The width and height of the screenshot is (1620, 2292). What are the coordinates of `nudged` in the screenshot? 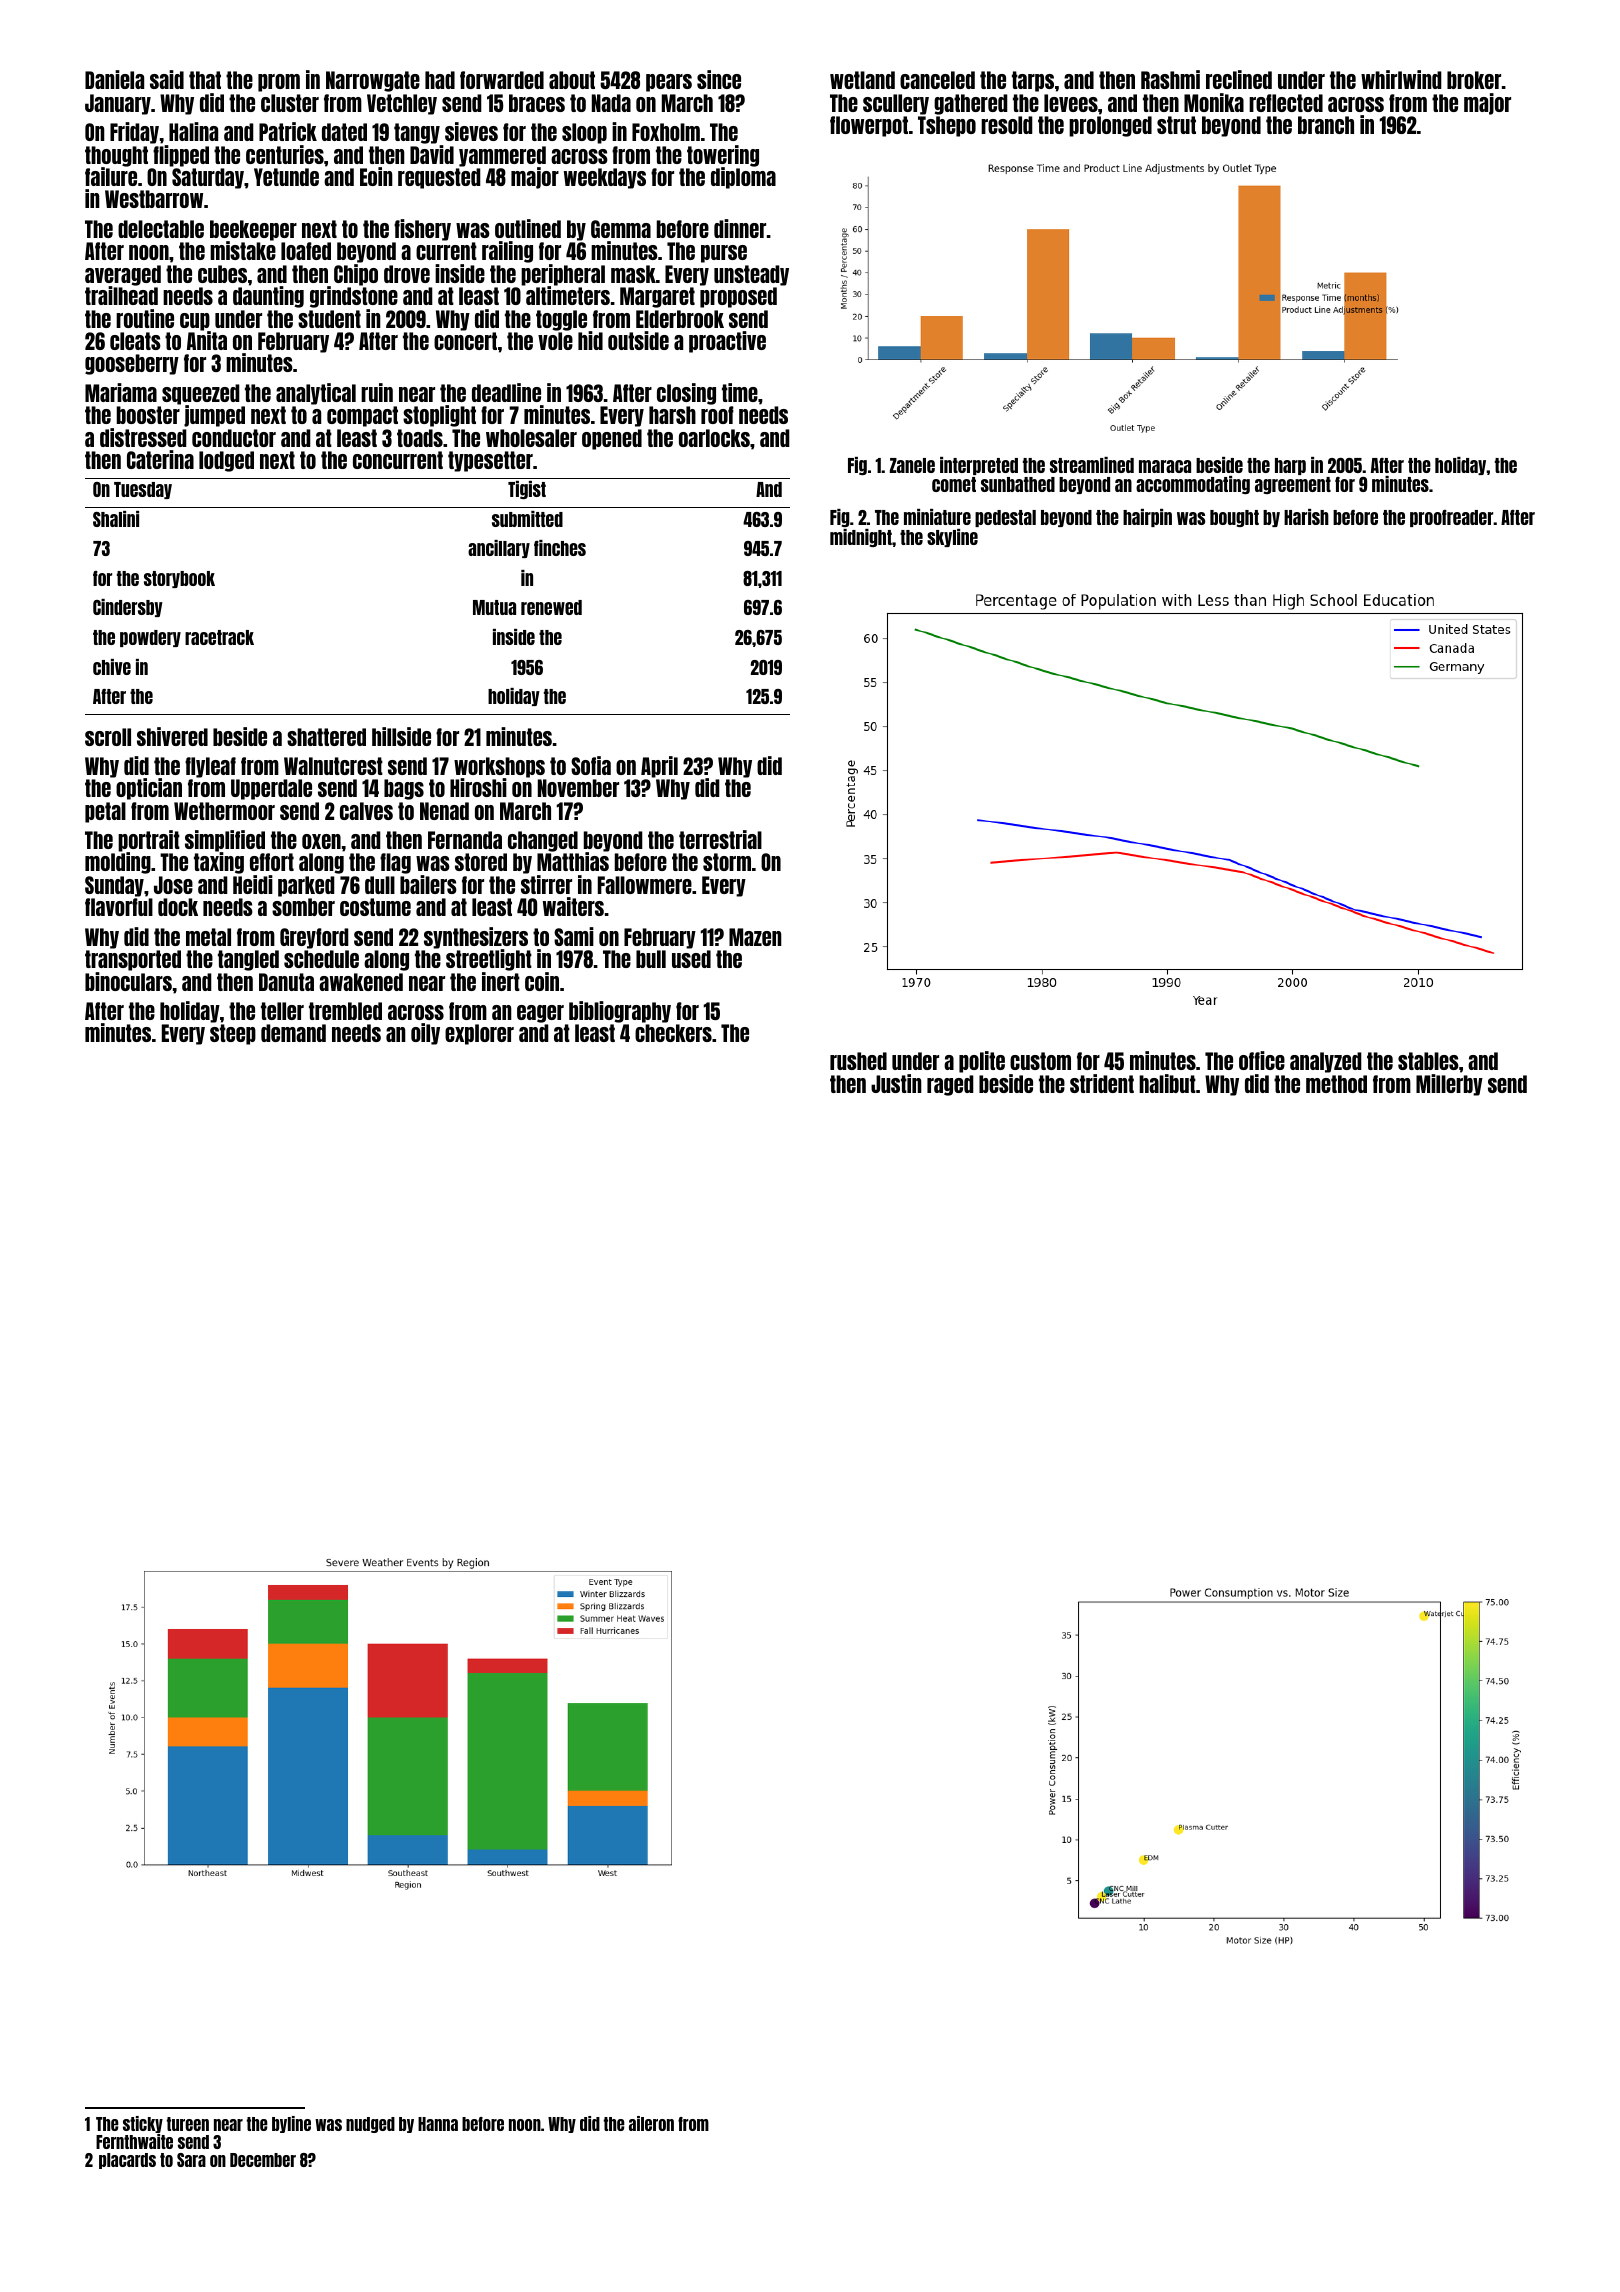 It's located at (370, 2125).
